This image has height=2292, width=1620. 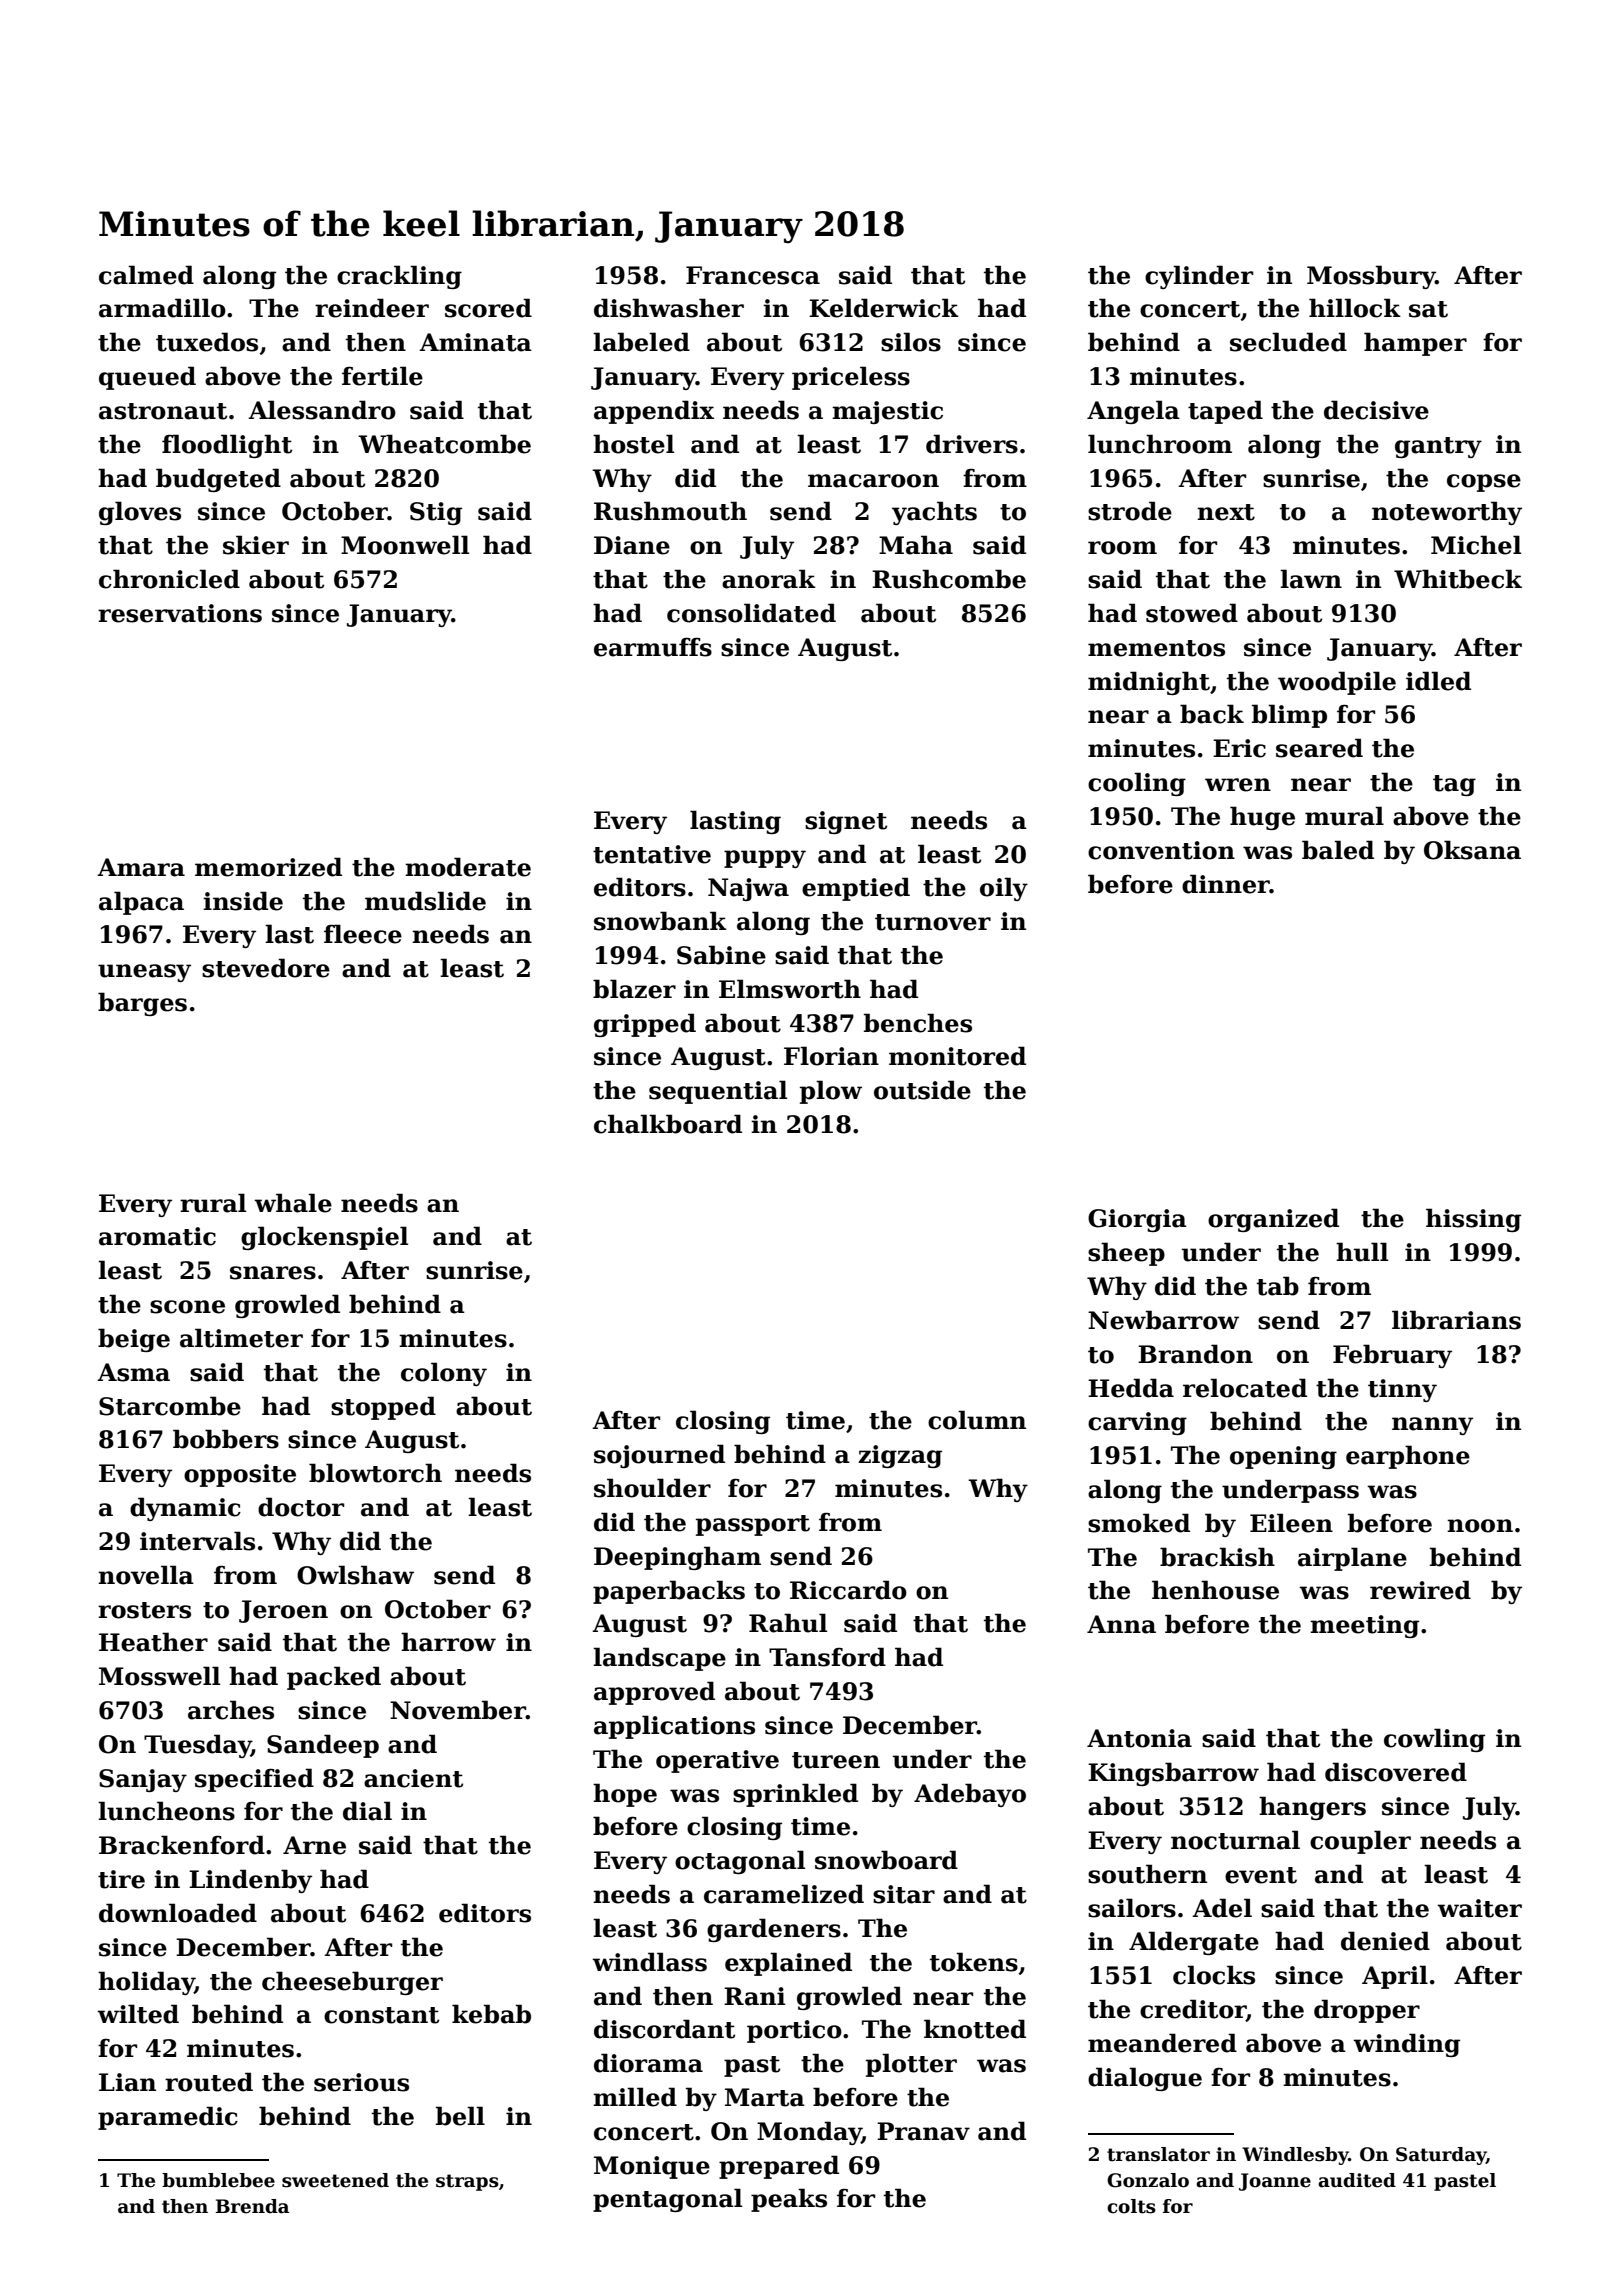 What do you see at coordinates (949, 579) in the image?
I see `Rushcombe` at bounding box center [949, 579].
